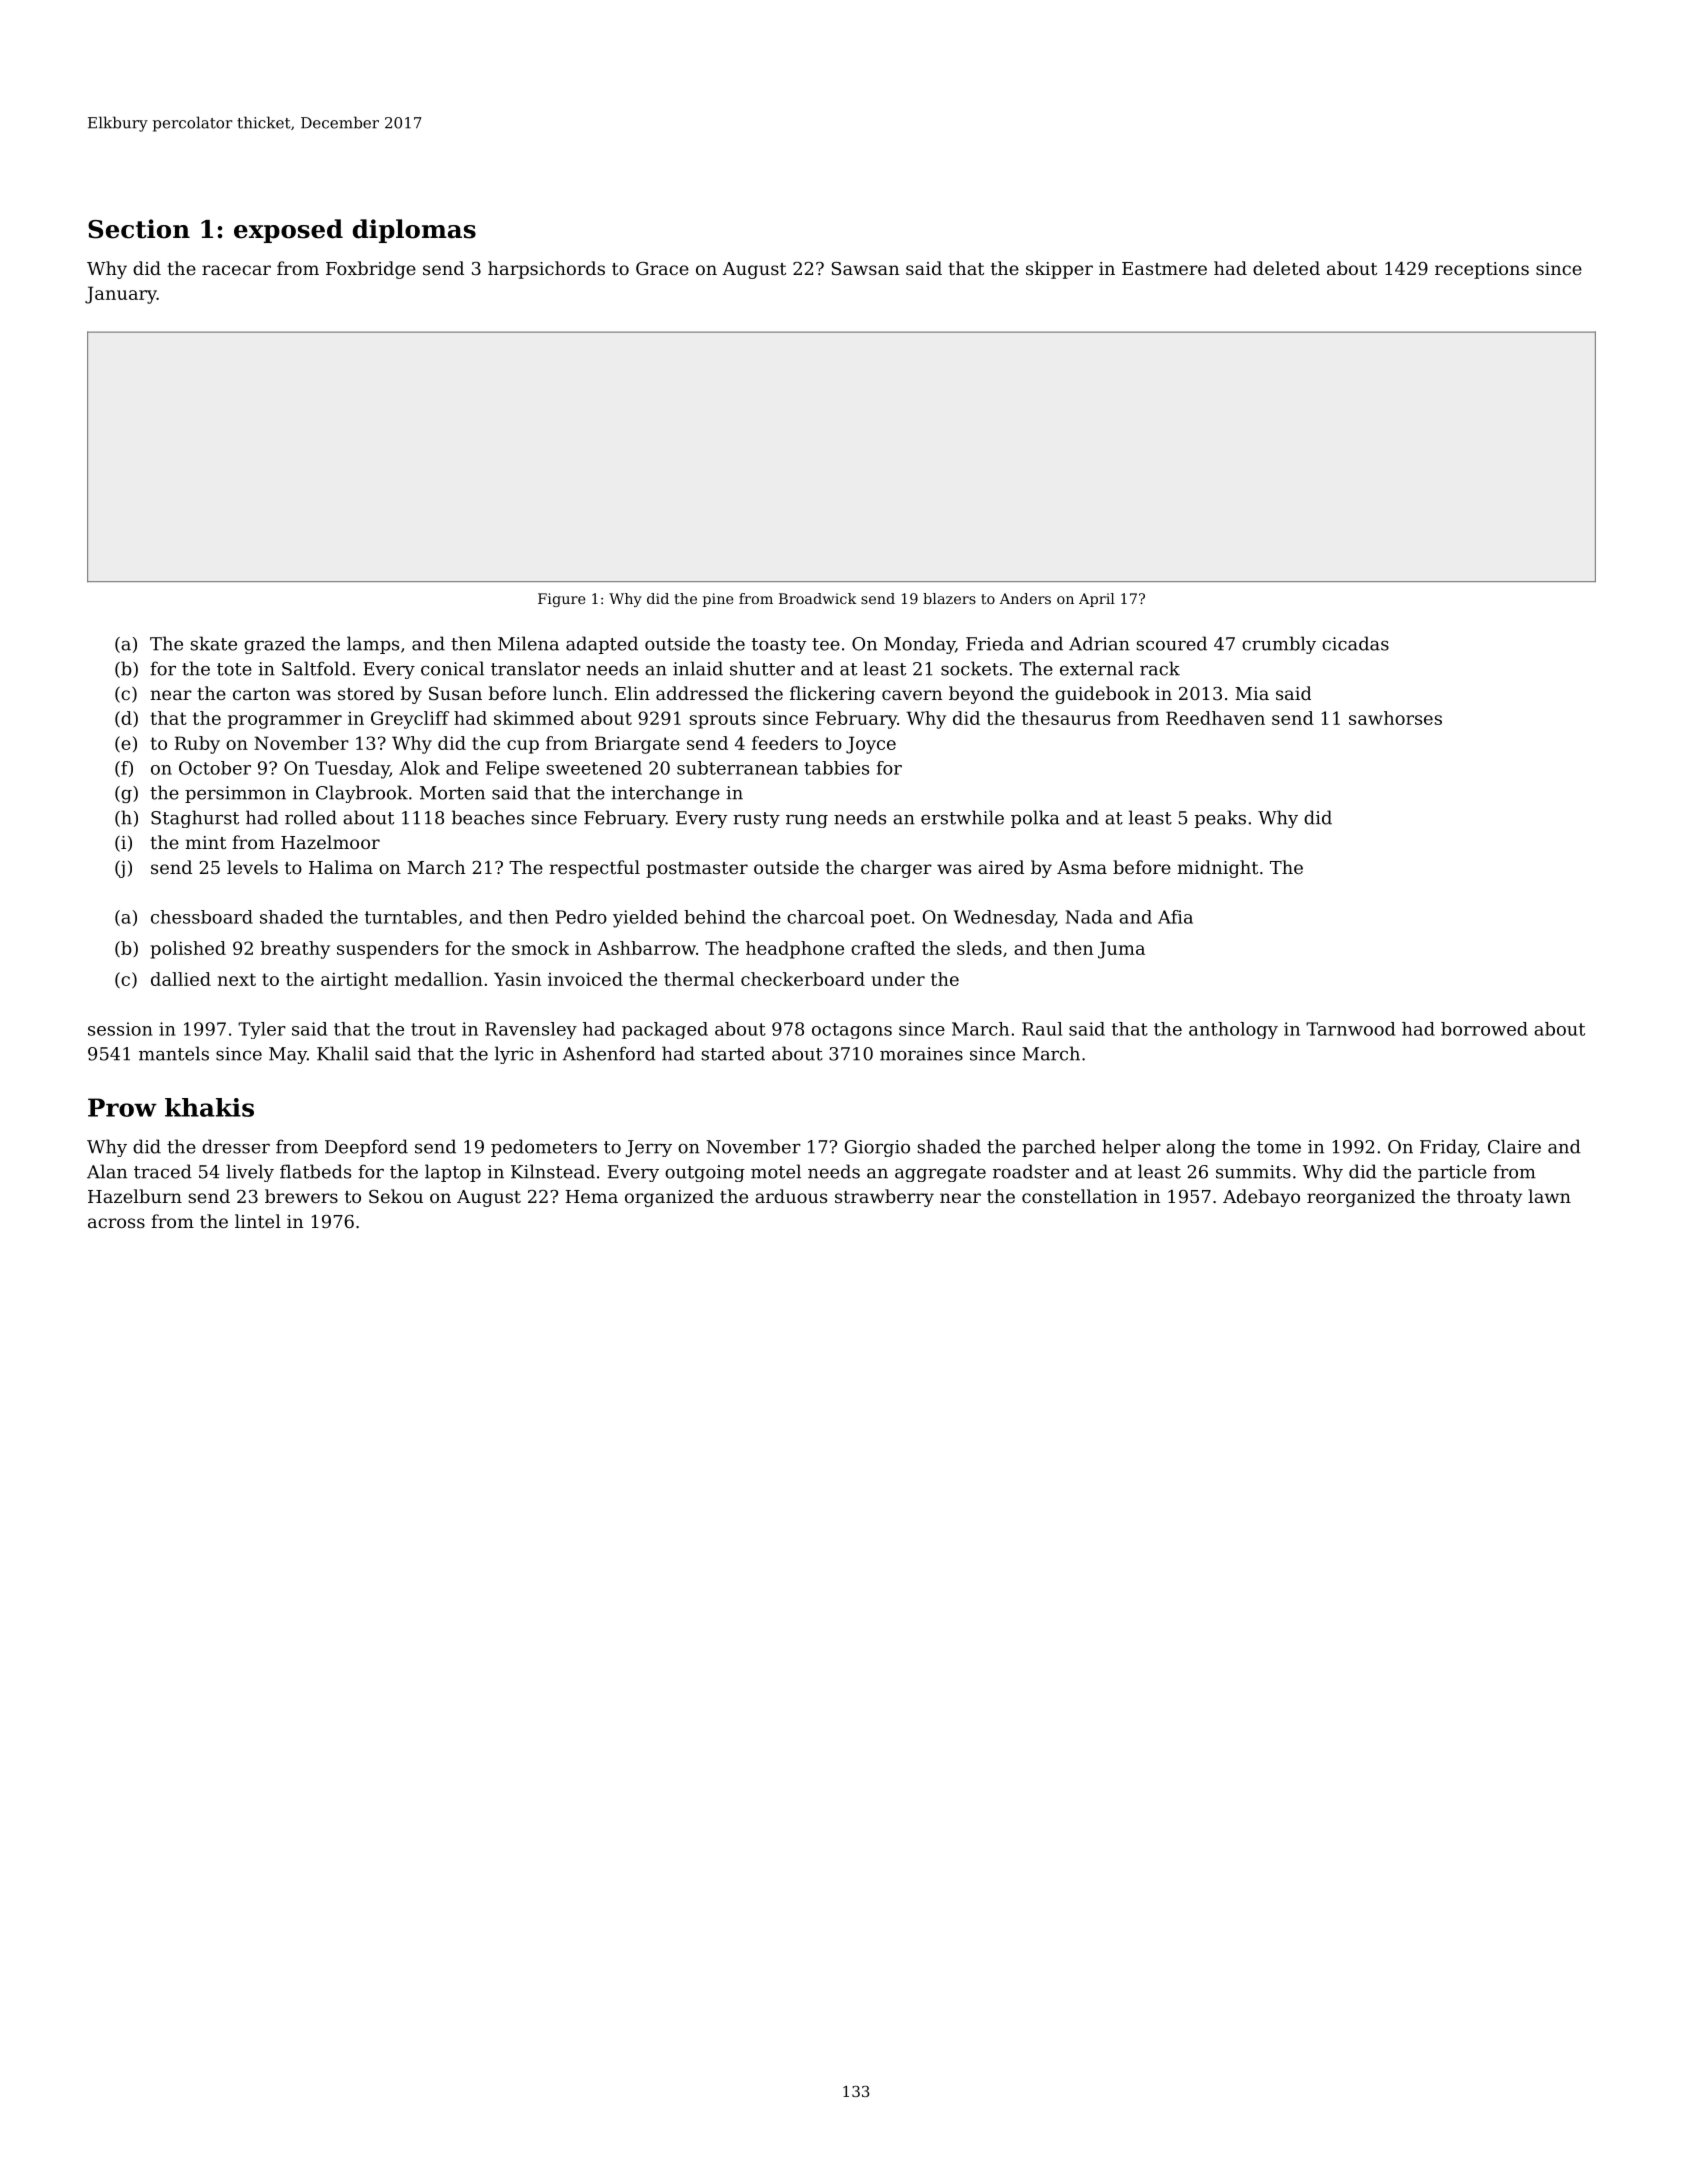 The image size is (1683, 2178). What do you see at coordinates (1286, 268) in the page?
I see `deleted` at bounding box center [1286, 268].
